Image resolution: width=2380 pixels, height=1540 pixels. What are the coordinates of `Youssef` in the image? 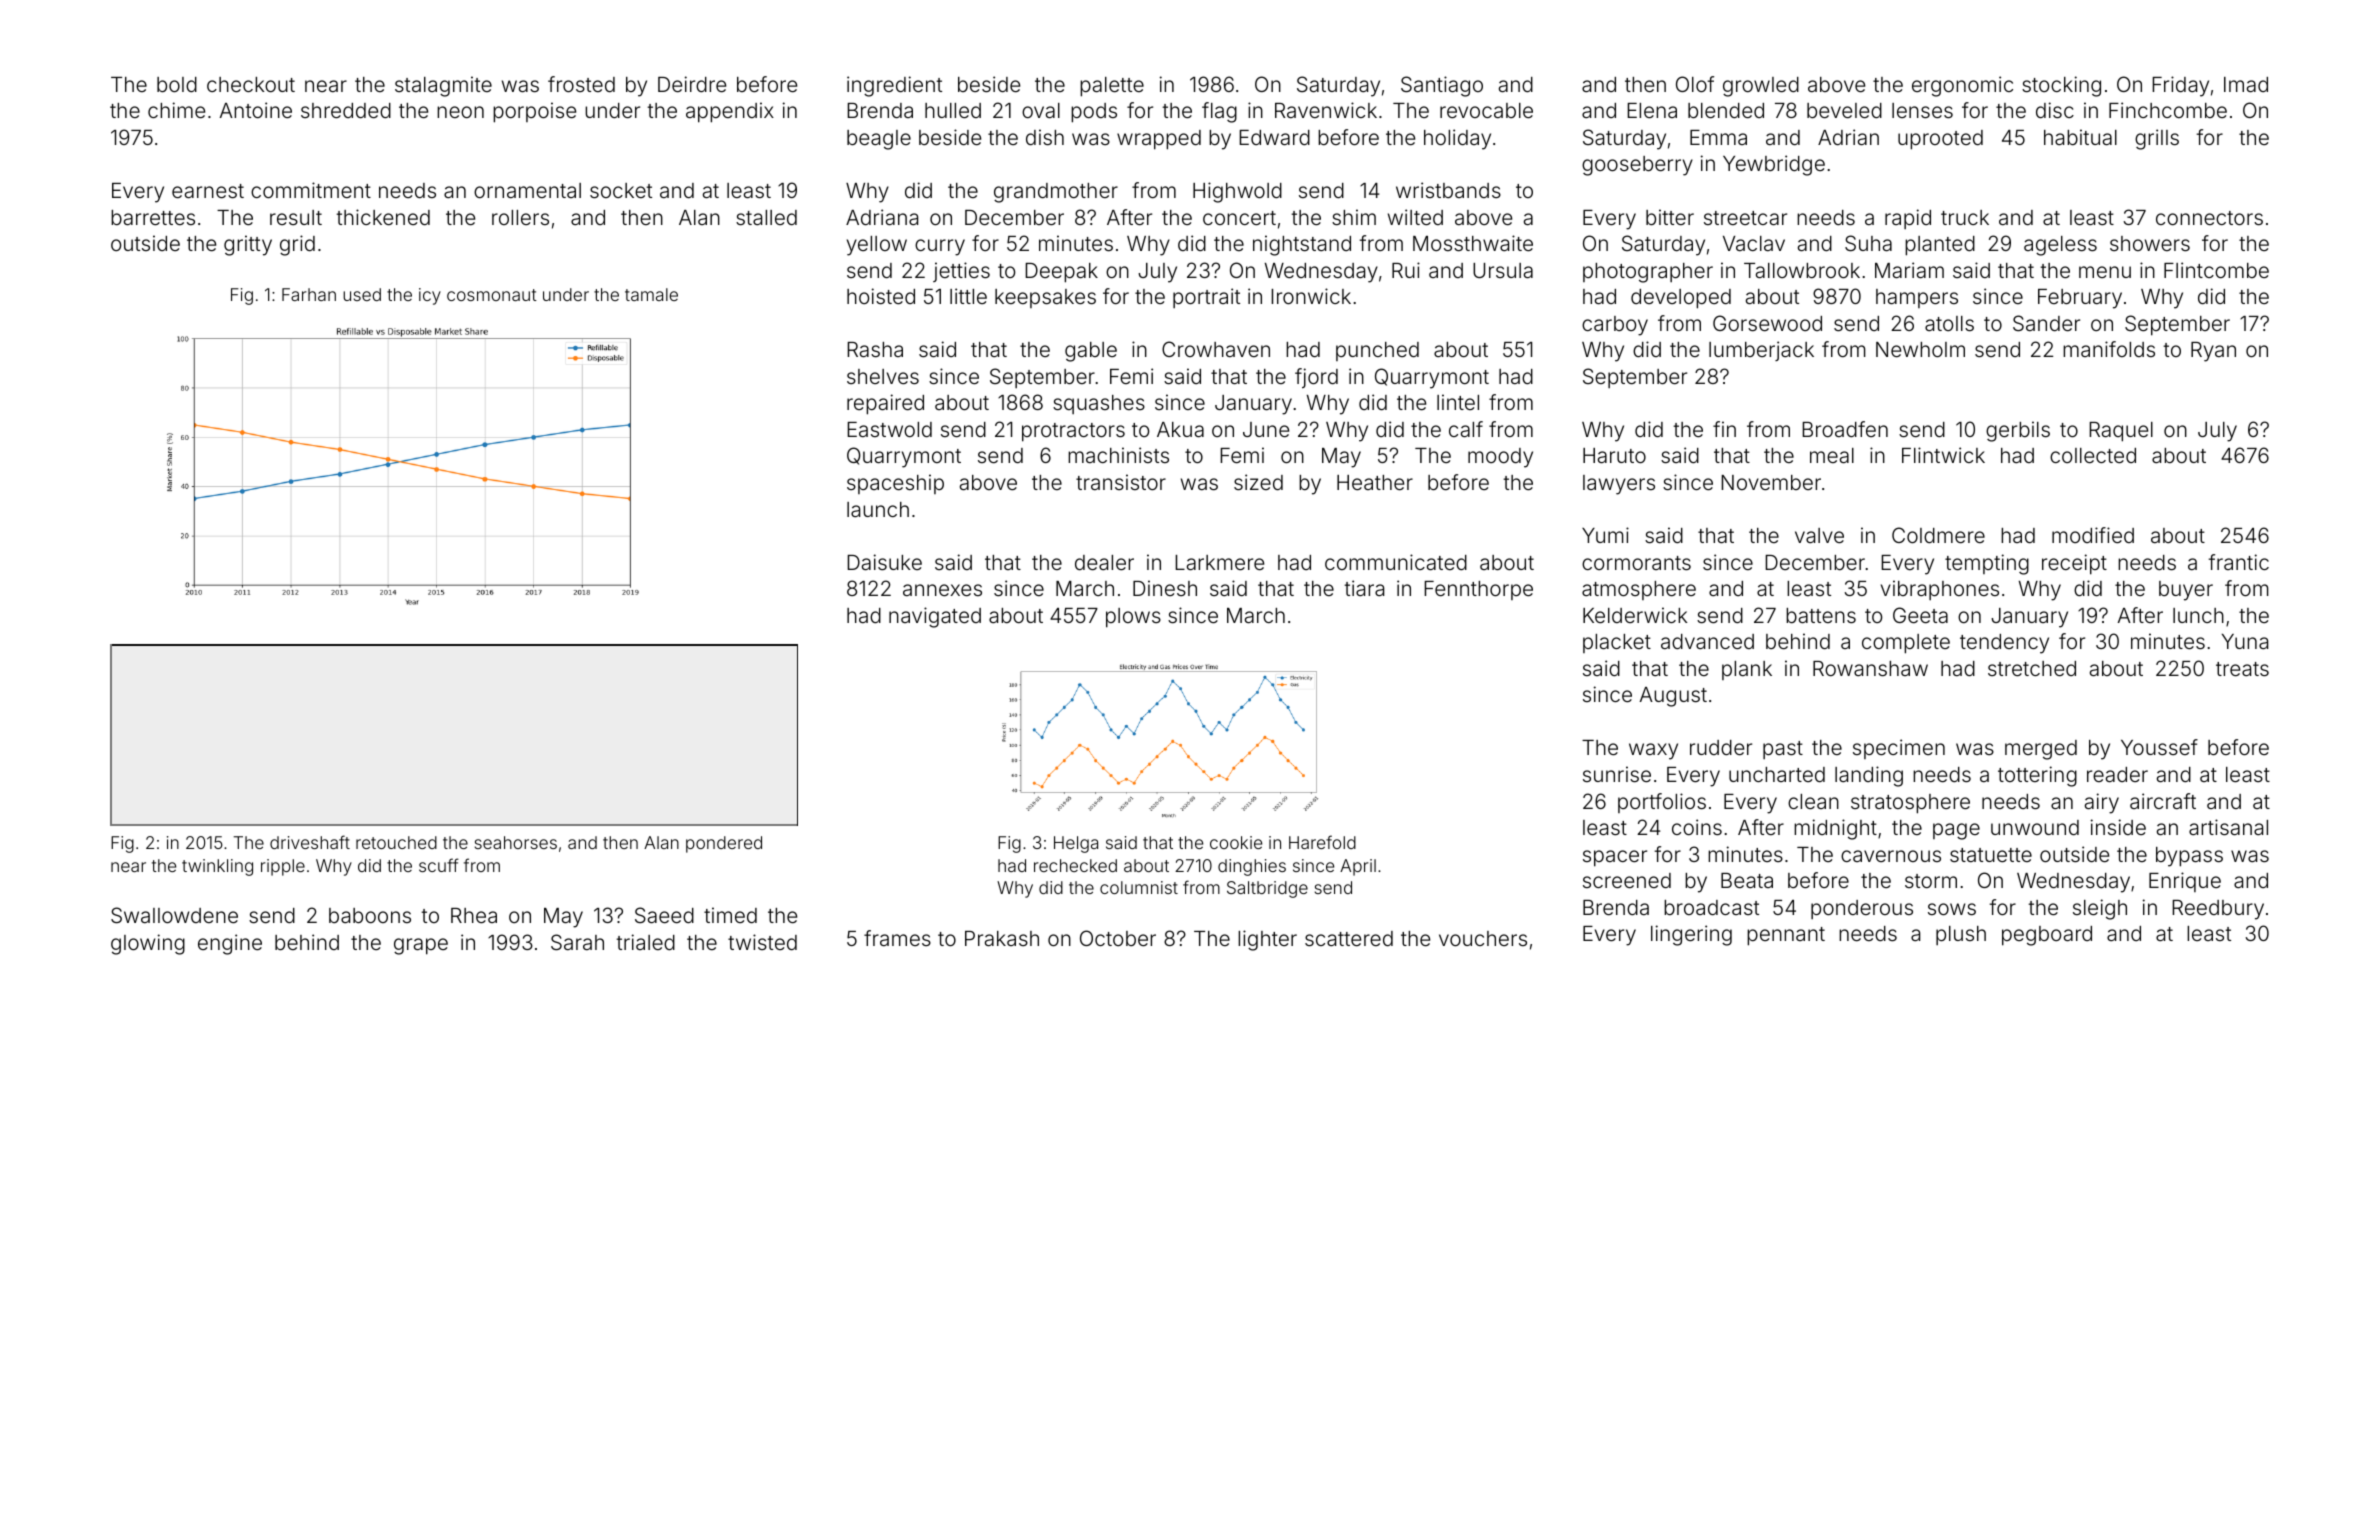 It's located at (2159, 747).
